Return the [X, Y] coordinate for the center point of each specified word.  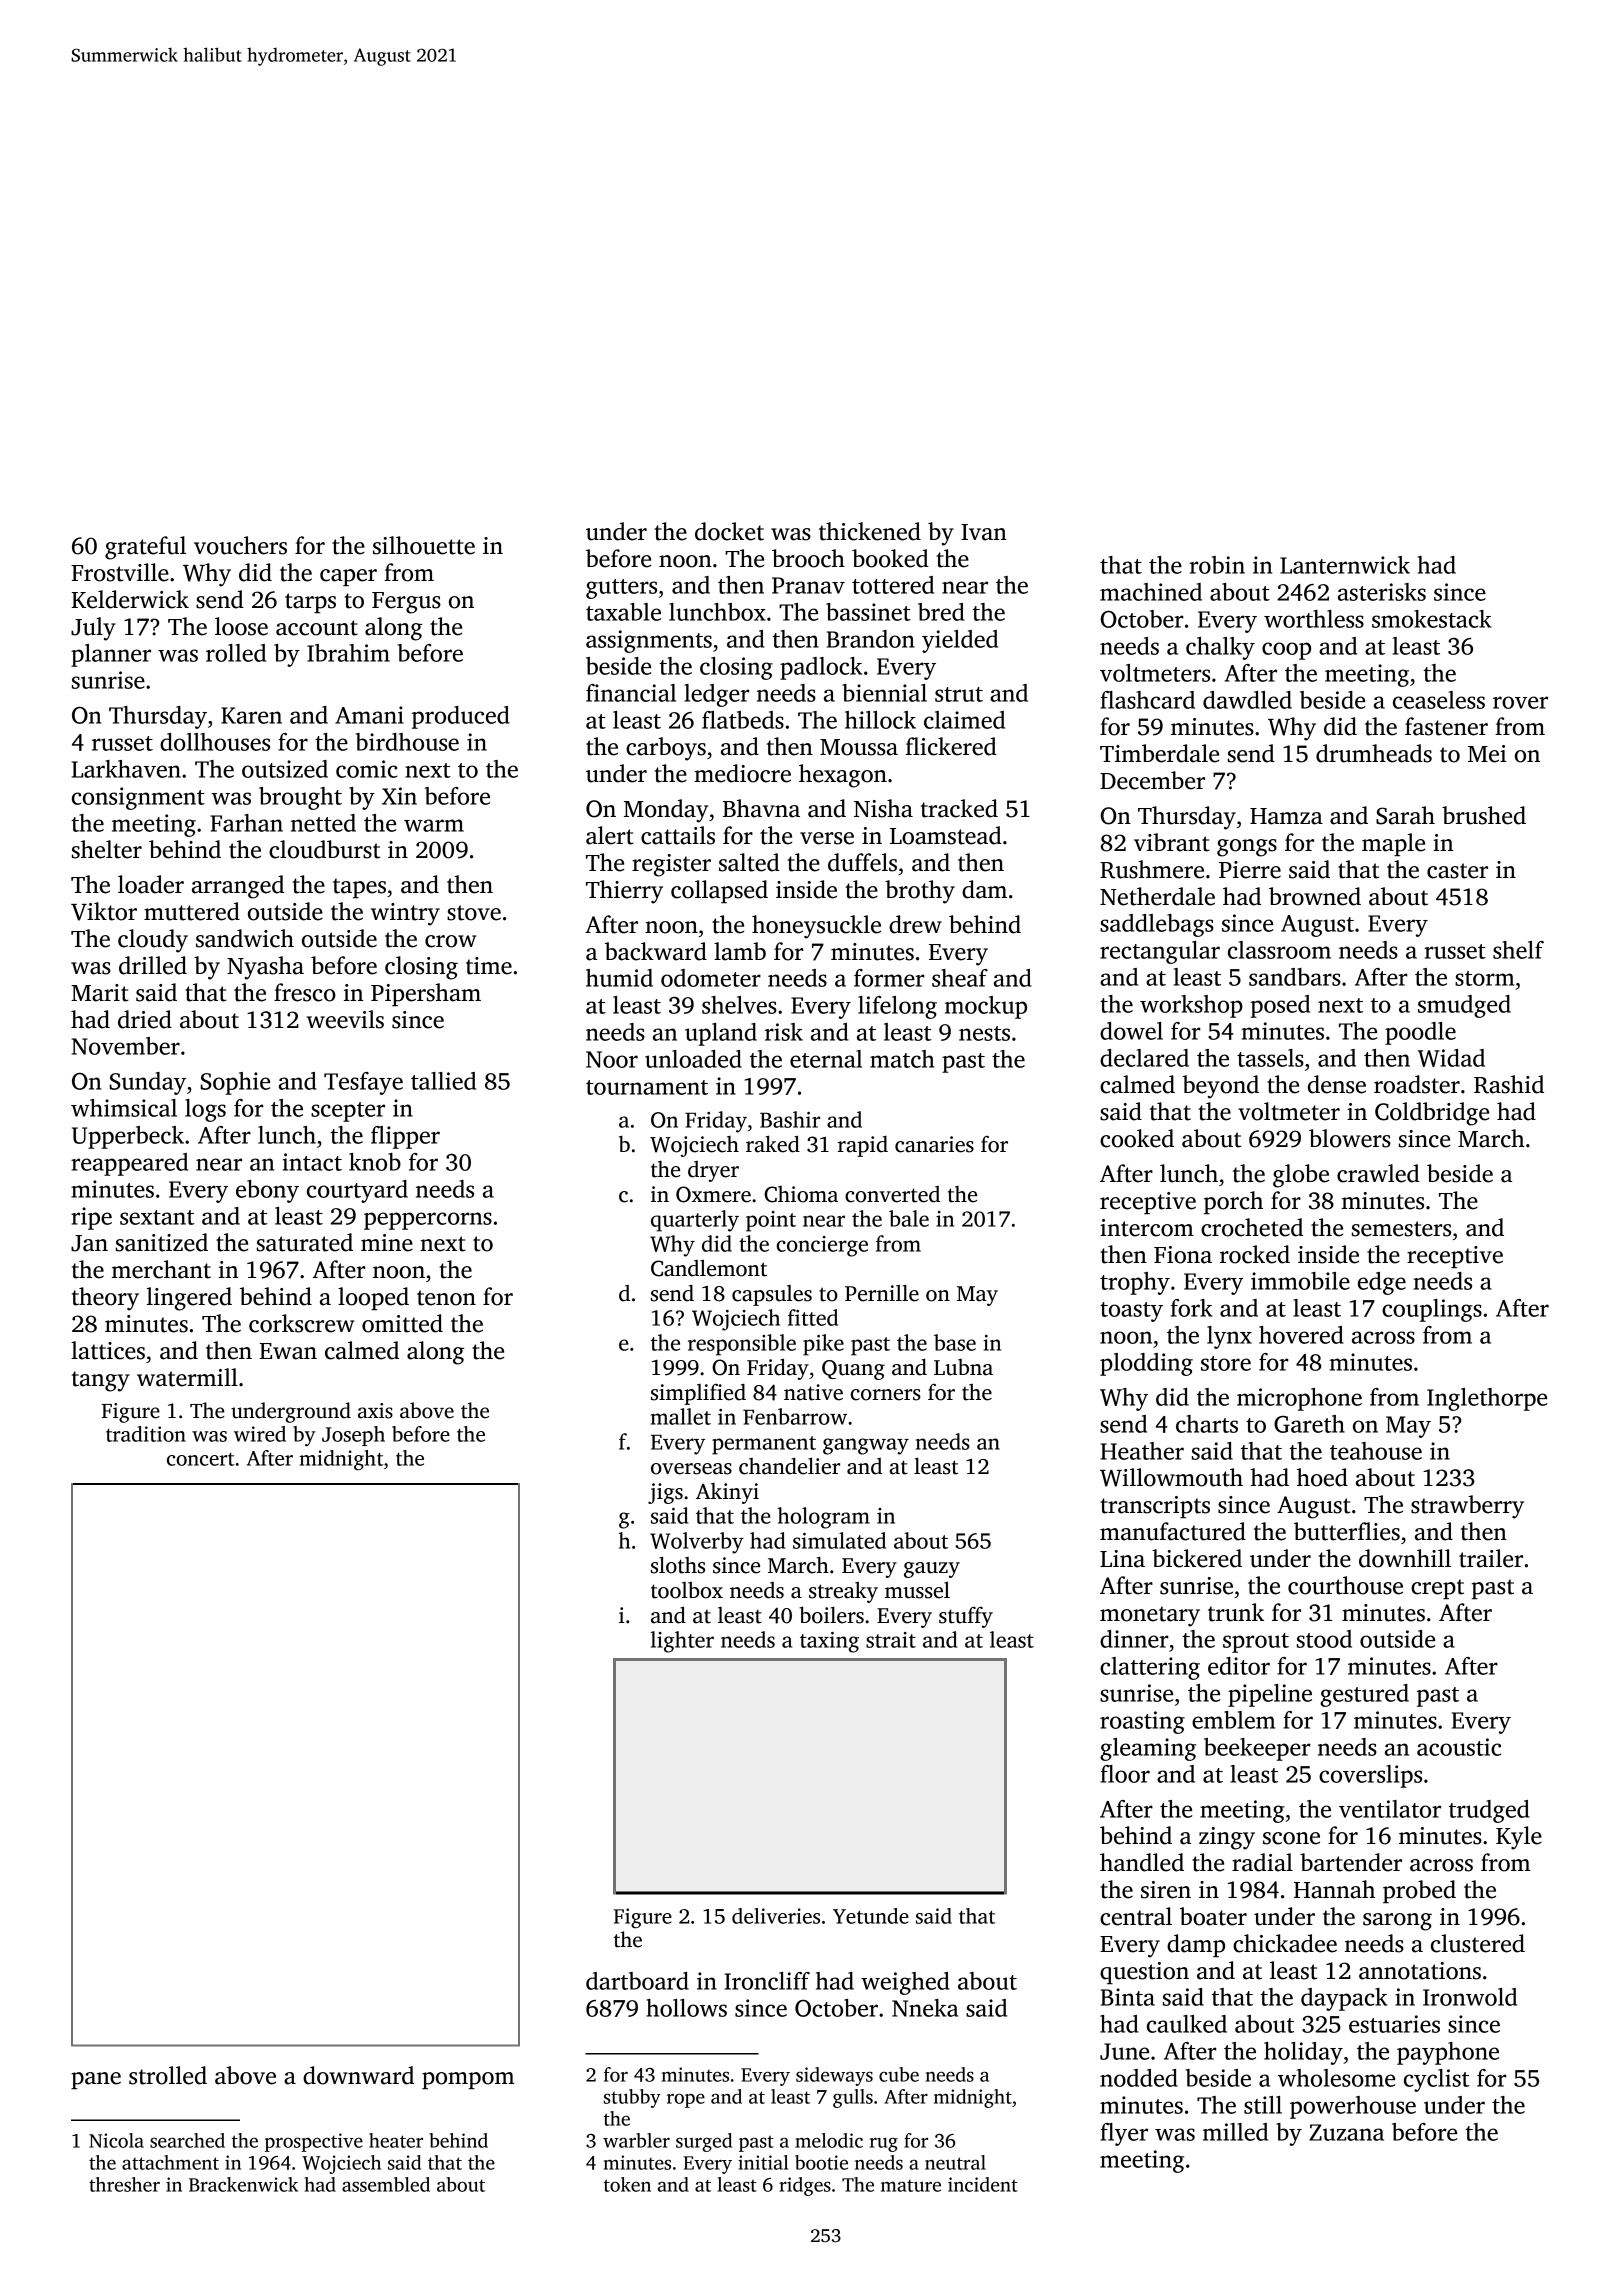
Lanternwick [1345, 565]
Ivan [984, 532]
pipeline [1270, 1695]
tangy [101, 1381]
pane [96, 2080]
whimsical [124, 1108]
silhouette [424, 545]
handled [1142, 1862]
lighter [682, 1642]
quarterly [695, 1221]
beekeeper [1257, 1749]
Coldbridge [1432, 1114]
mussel [917, 1590]
